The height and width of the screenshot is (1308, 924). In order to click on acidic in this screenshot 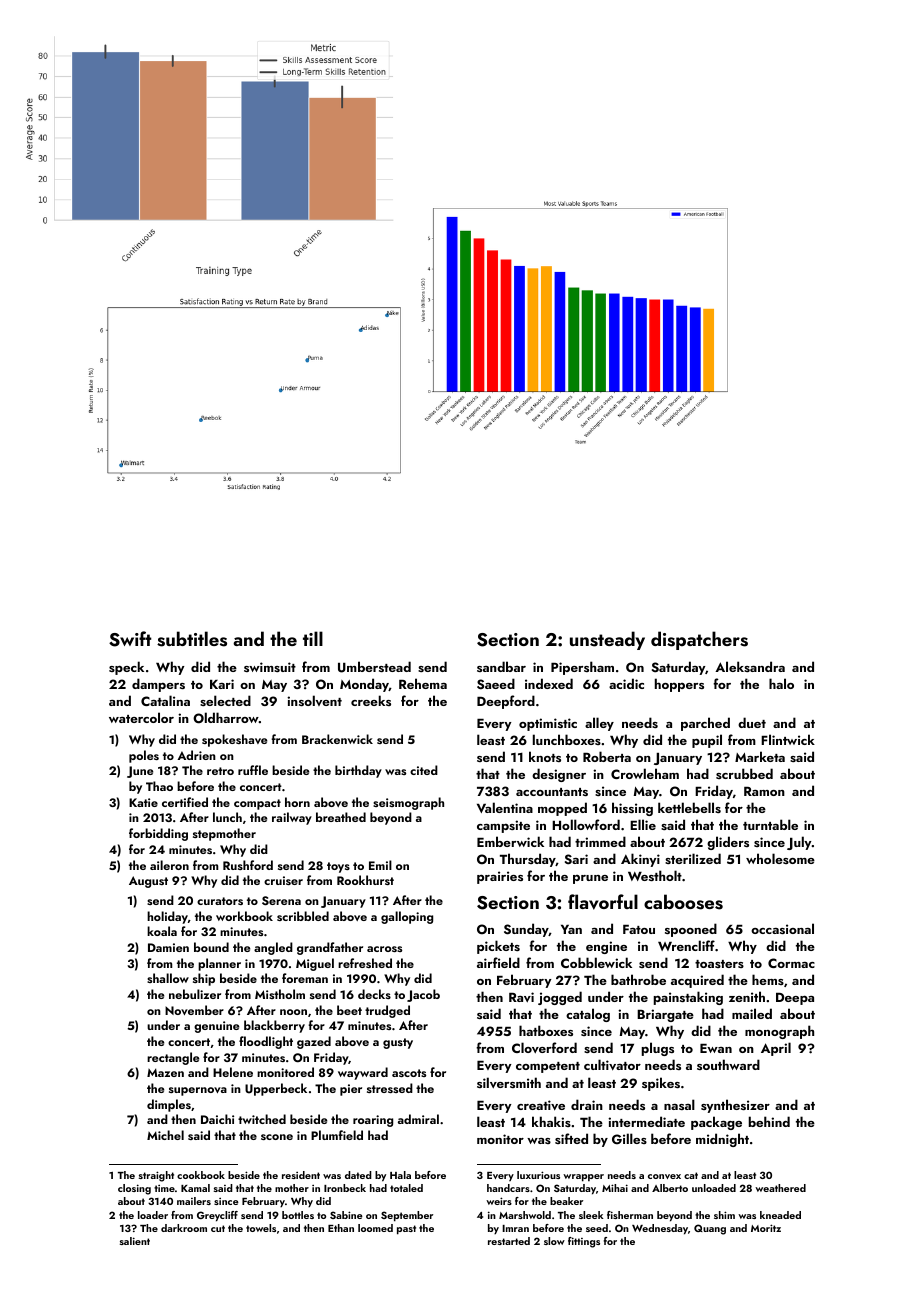, I will do `click(626, 683)`.
